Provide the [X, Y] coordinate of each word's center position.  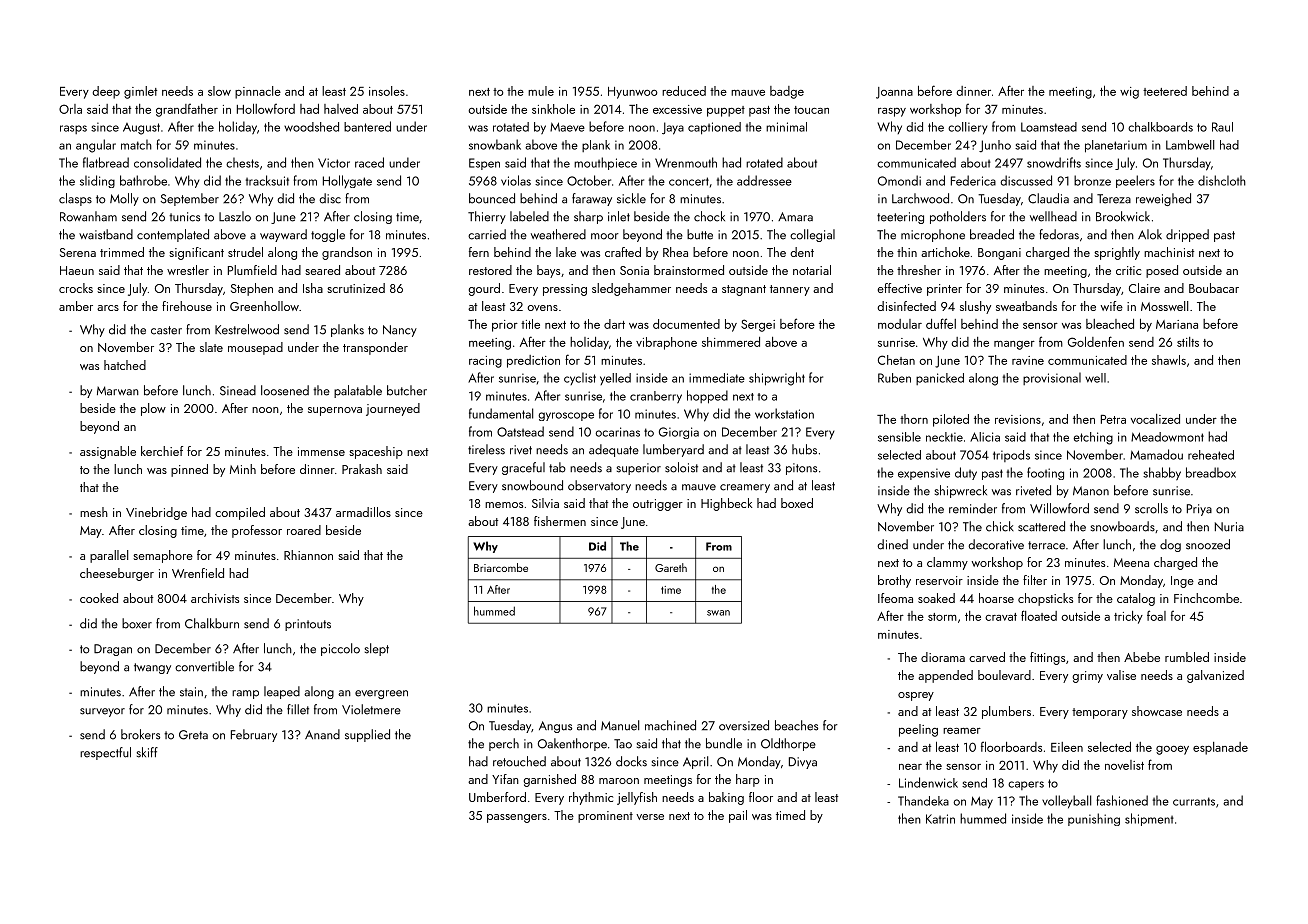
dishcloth [1222, 180]
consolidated [167, 162]
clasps [75, 199]
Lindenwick [928, 782]
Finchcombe [1206, 598]
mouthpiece [605, 163]
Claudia [1048, 198]
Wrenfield [198, 573]
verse [650, 817]
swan [718, 613]
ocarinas [617, 432]
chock [709, 216]
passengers [517, 818]
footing [1045, 473]
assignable [108, 452]
